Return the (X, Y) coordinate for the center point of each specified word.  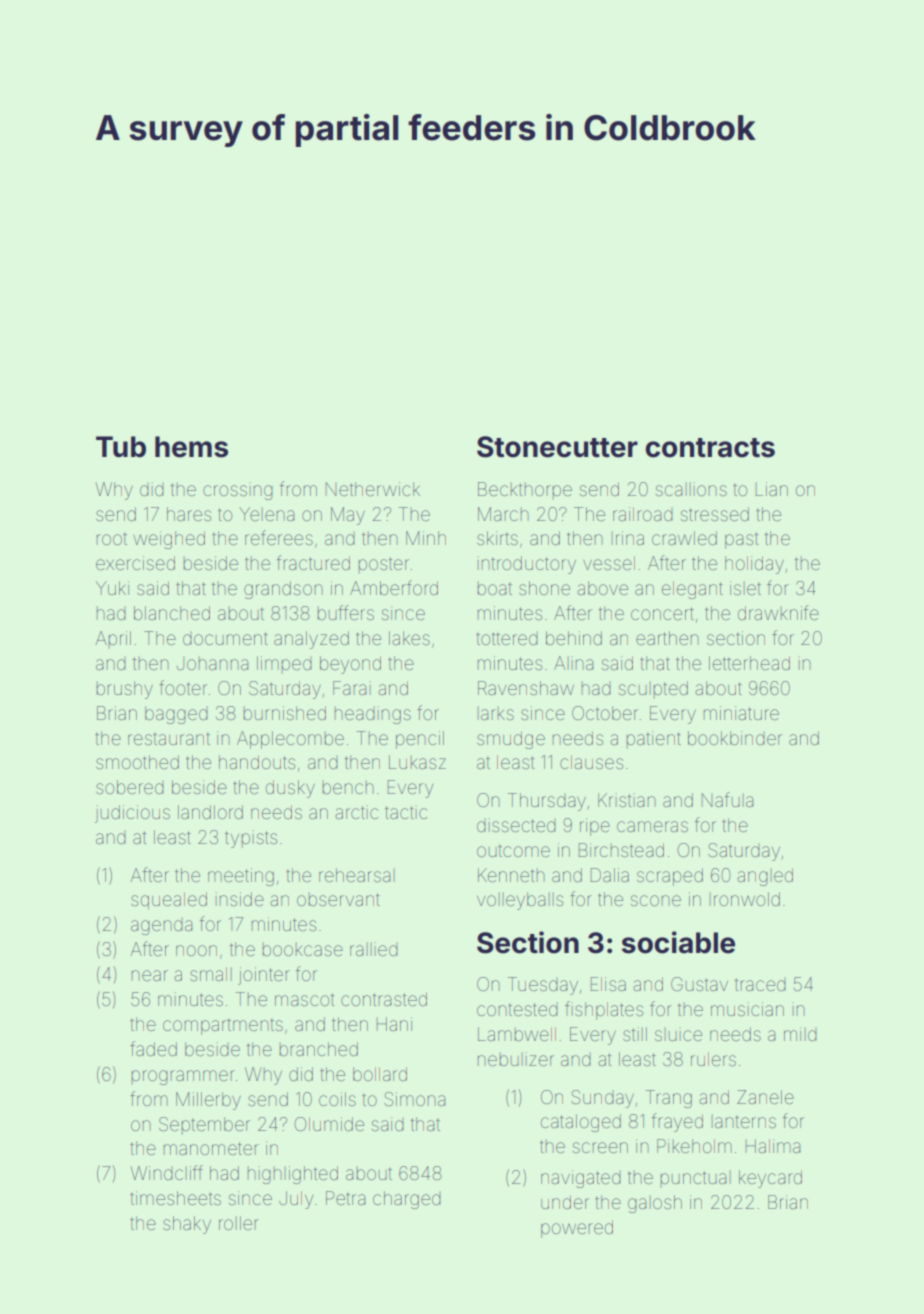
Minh (426, 538)
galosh (655, 1204)
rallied (374, 949)
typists (251, 839)
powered (577, 1229)
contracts (710, 448)
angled (765, 877)
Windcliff (167, 1172)
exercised (135, 563)
